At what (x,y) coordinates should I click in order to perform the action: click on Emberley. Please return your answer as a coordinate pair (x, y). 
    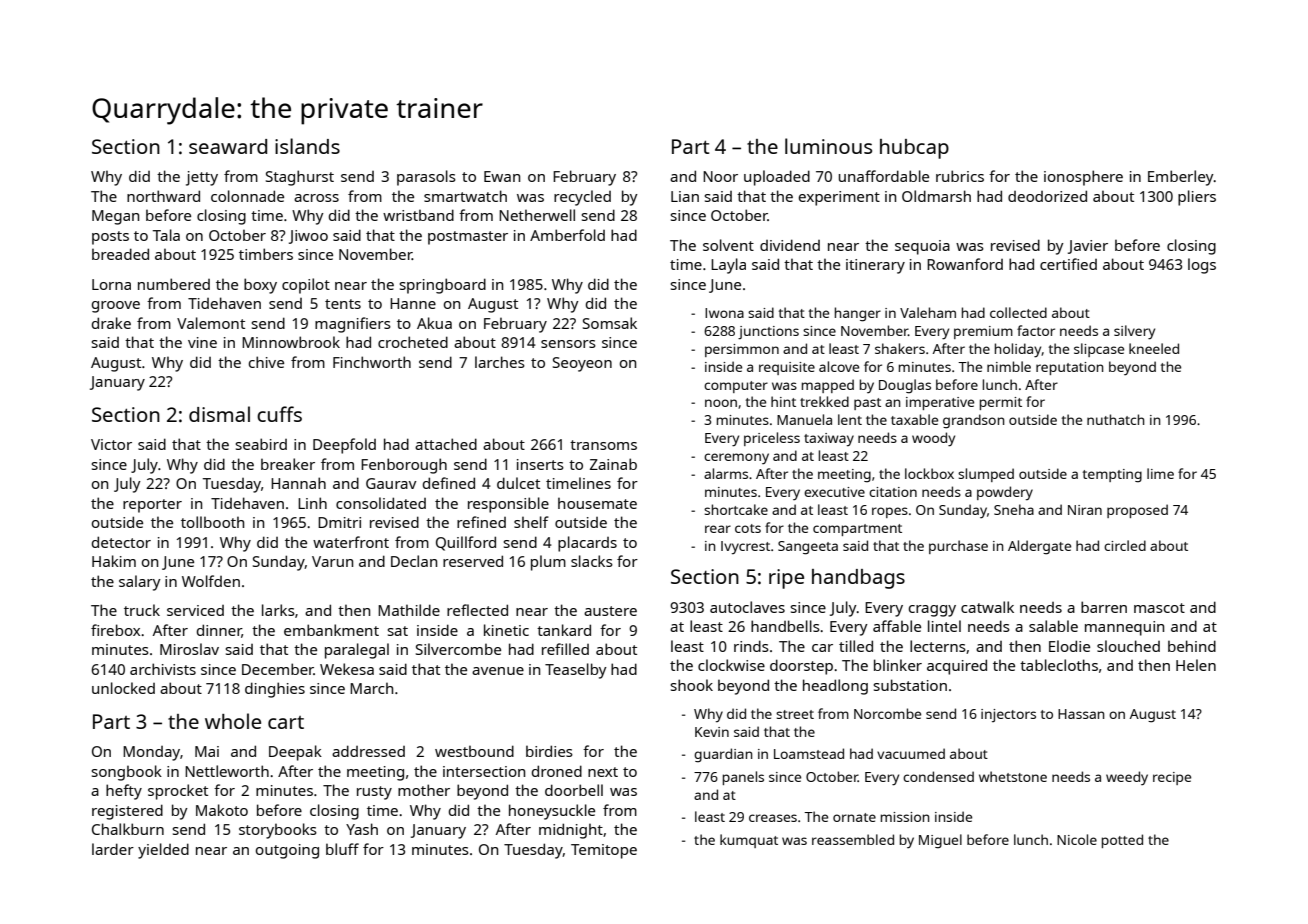
    Looking at the image, I should click on (1181, 178).
